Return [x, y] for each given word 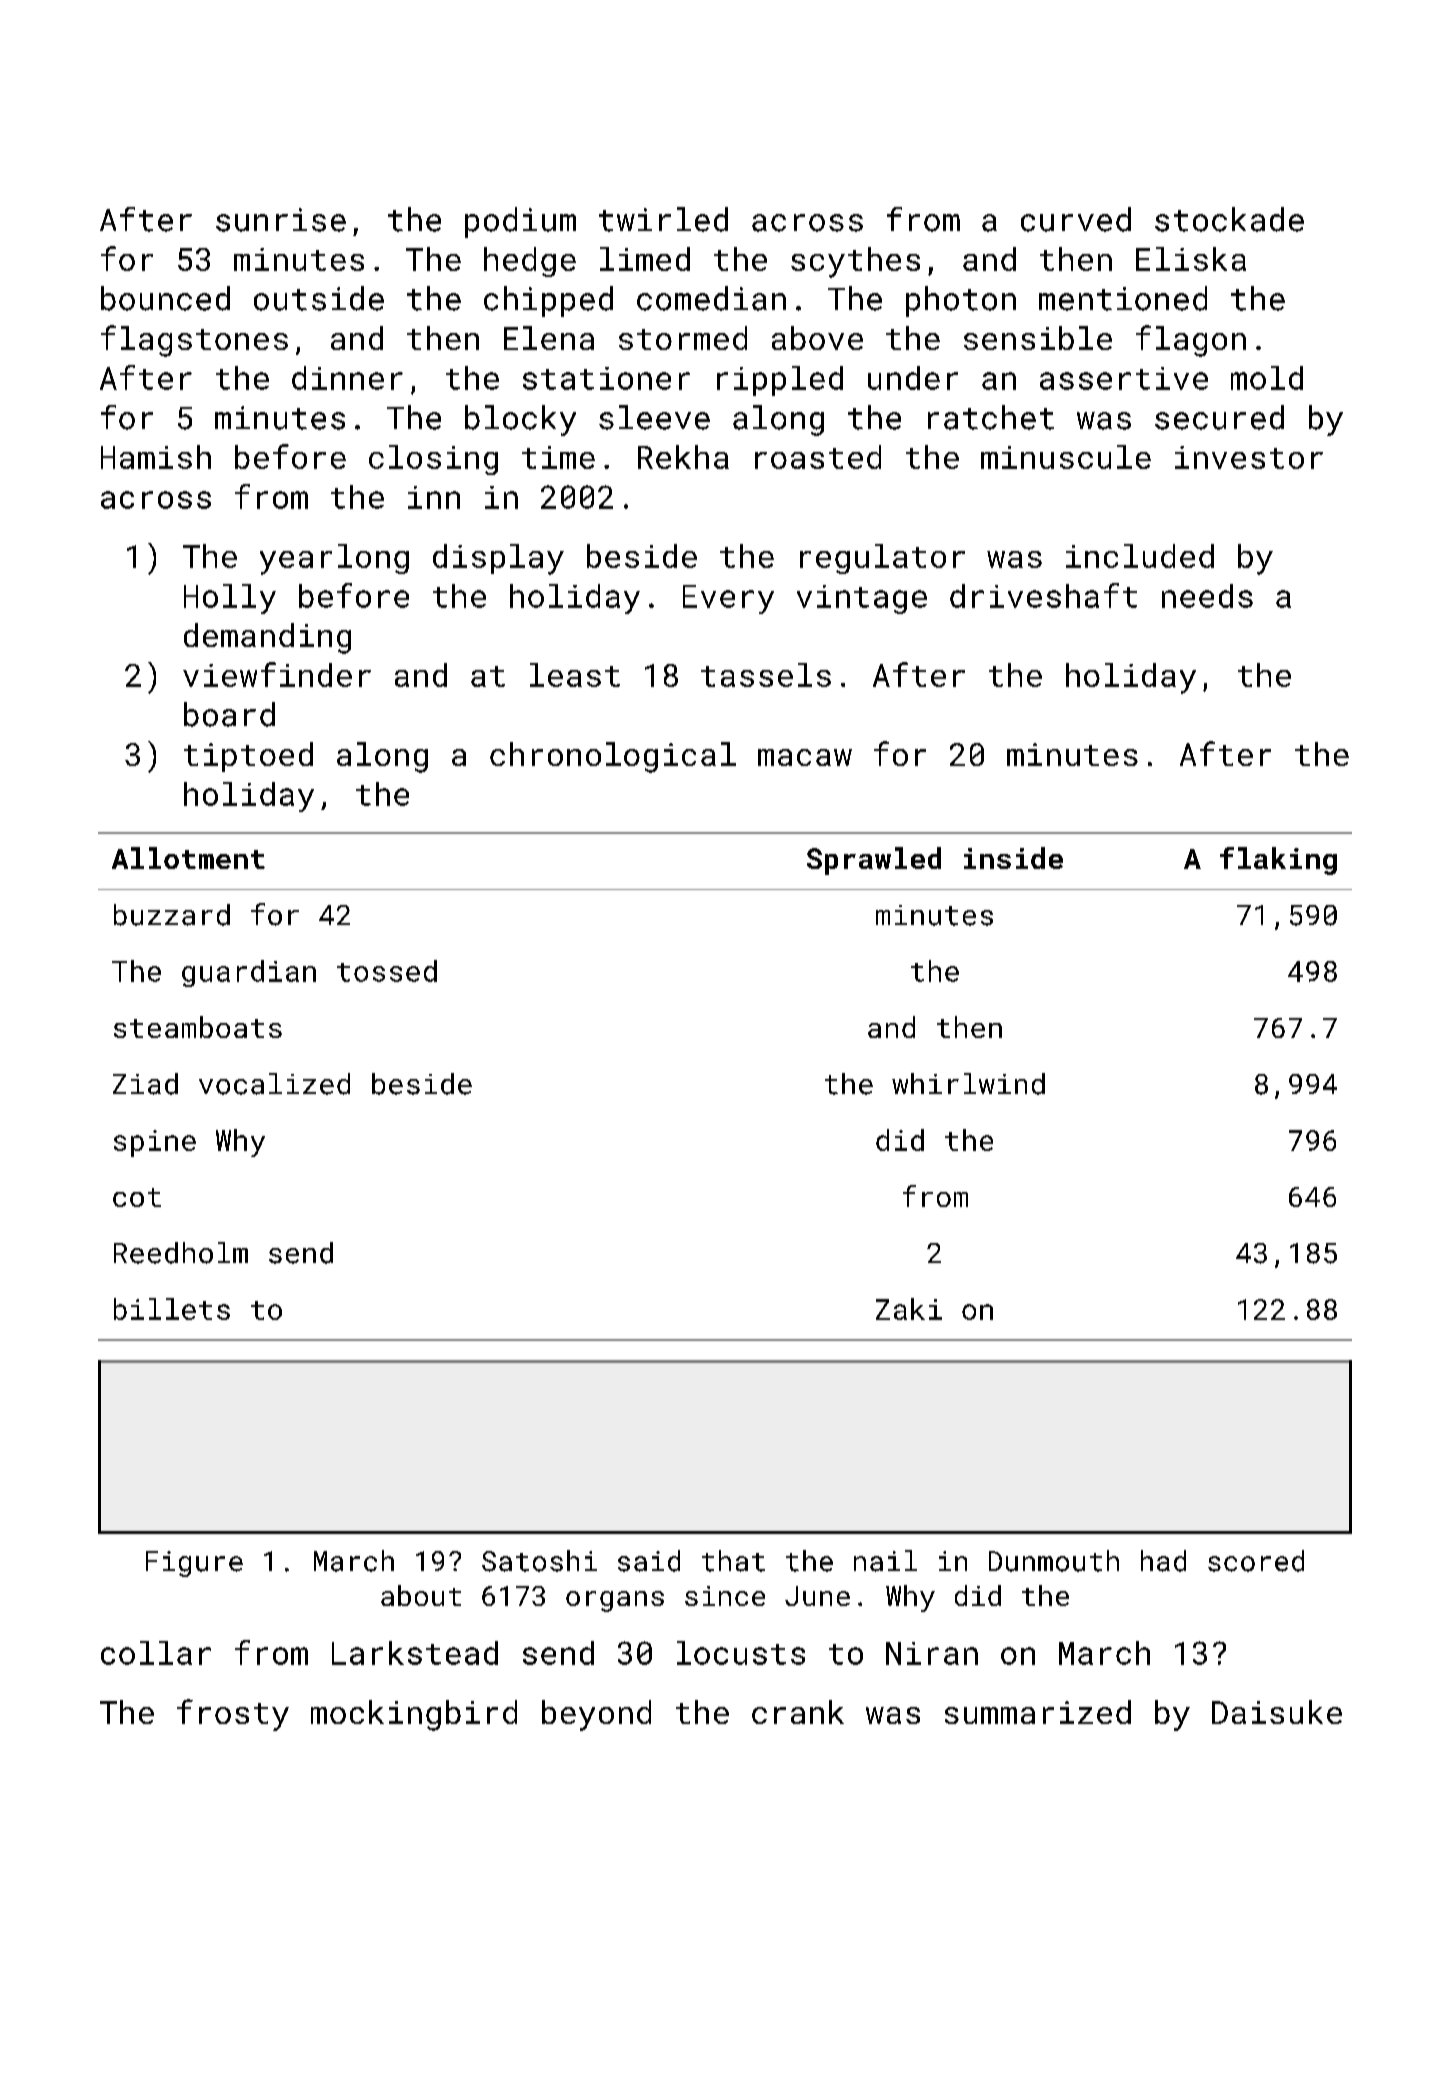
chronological [613, 757]
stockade [1229, 219]
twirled [663, 219]
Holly [230, 599]
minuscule [1066, 457]
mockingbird [414, 1715]
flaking [1278, 861]
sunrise [281, 220]
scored [1256, 1561]
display [498, 559]
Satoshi [539, 1561]
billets [172, 1309]
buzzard [172, 915]
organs [615, 1601]
